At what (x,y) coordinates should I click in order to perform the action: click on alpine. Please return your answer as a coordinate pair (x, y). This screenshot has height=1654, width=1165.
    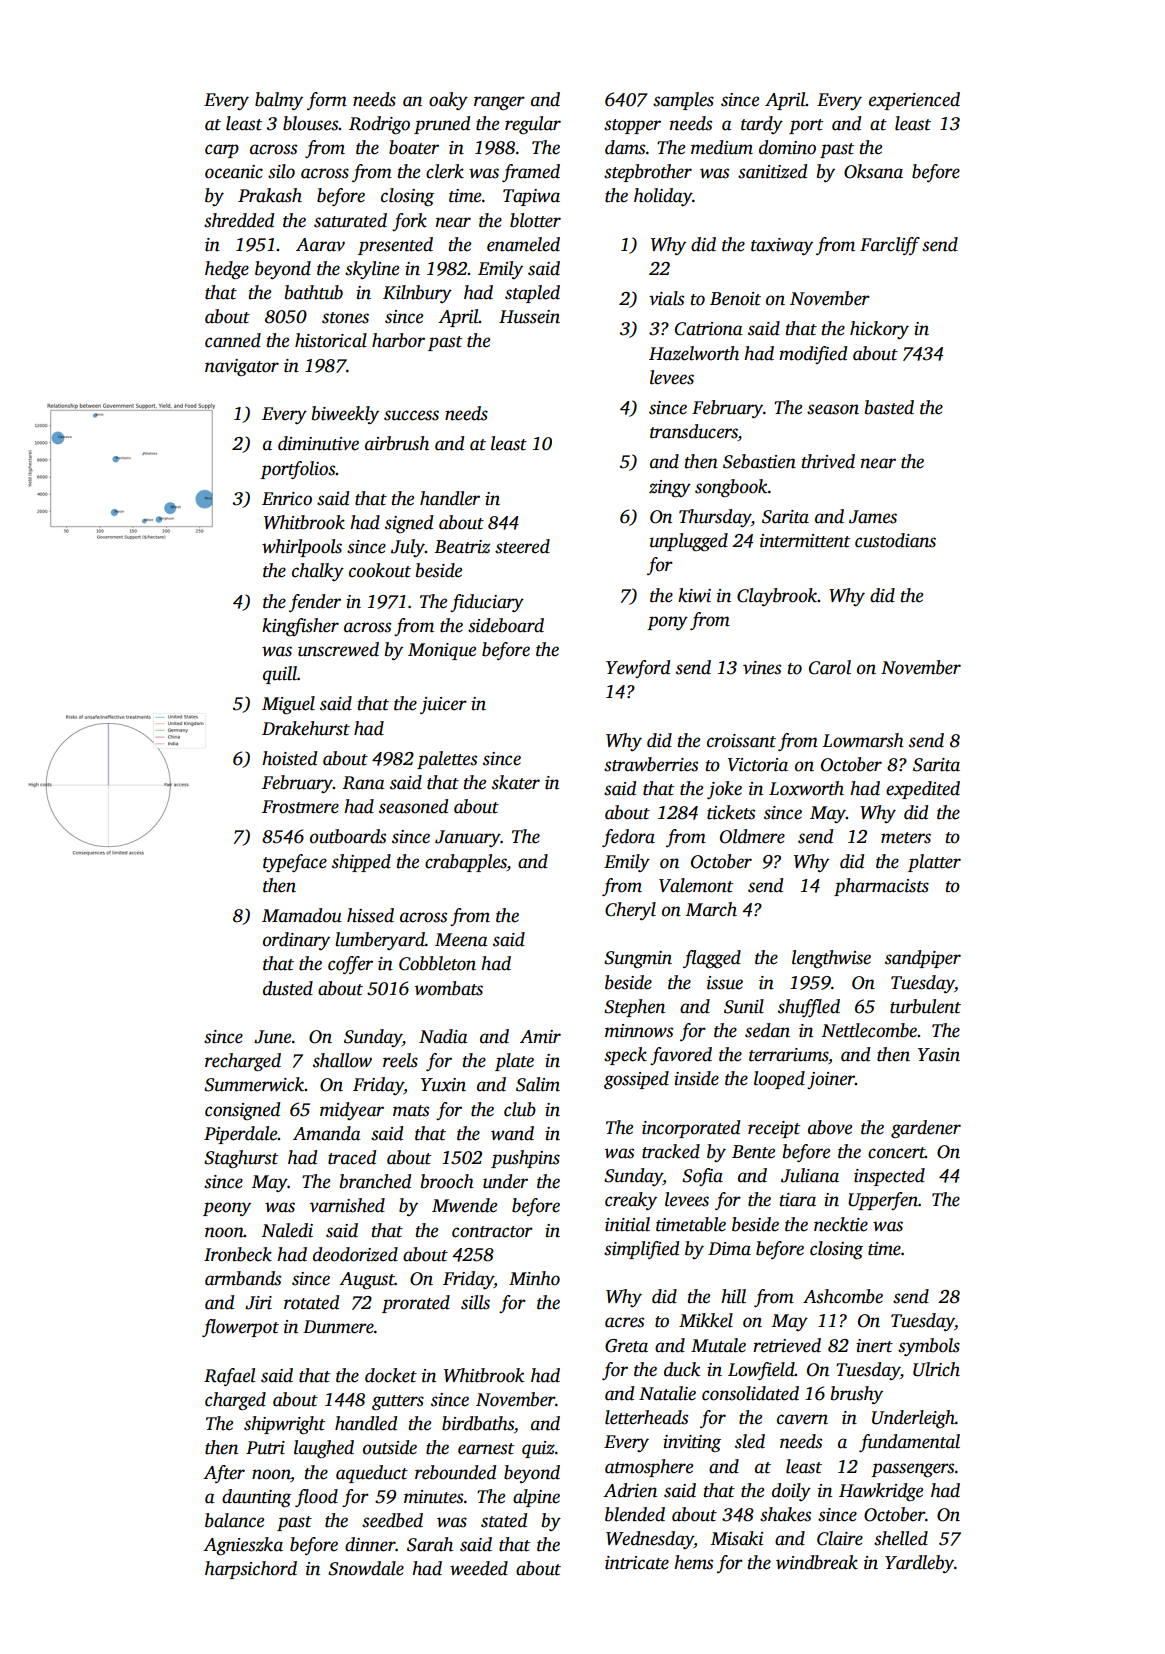
    Looking at the image, I should click on (536, 1498).
